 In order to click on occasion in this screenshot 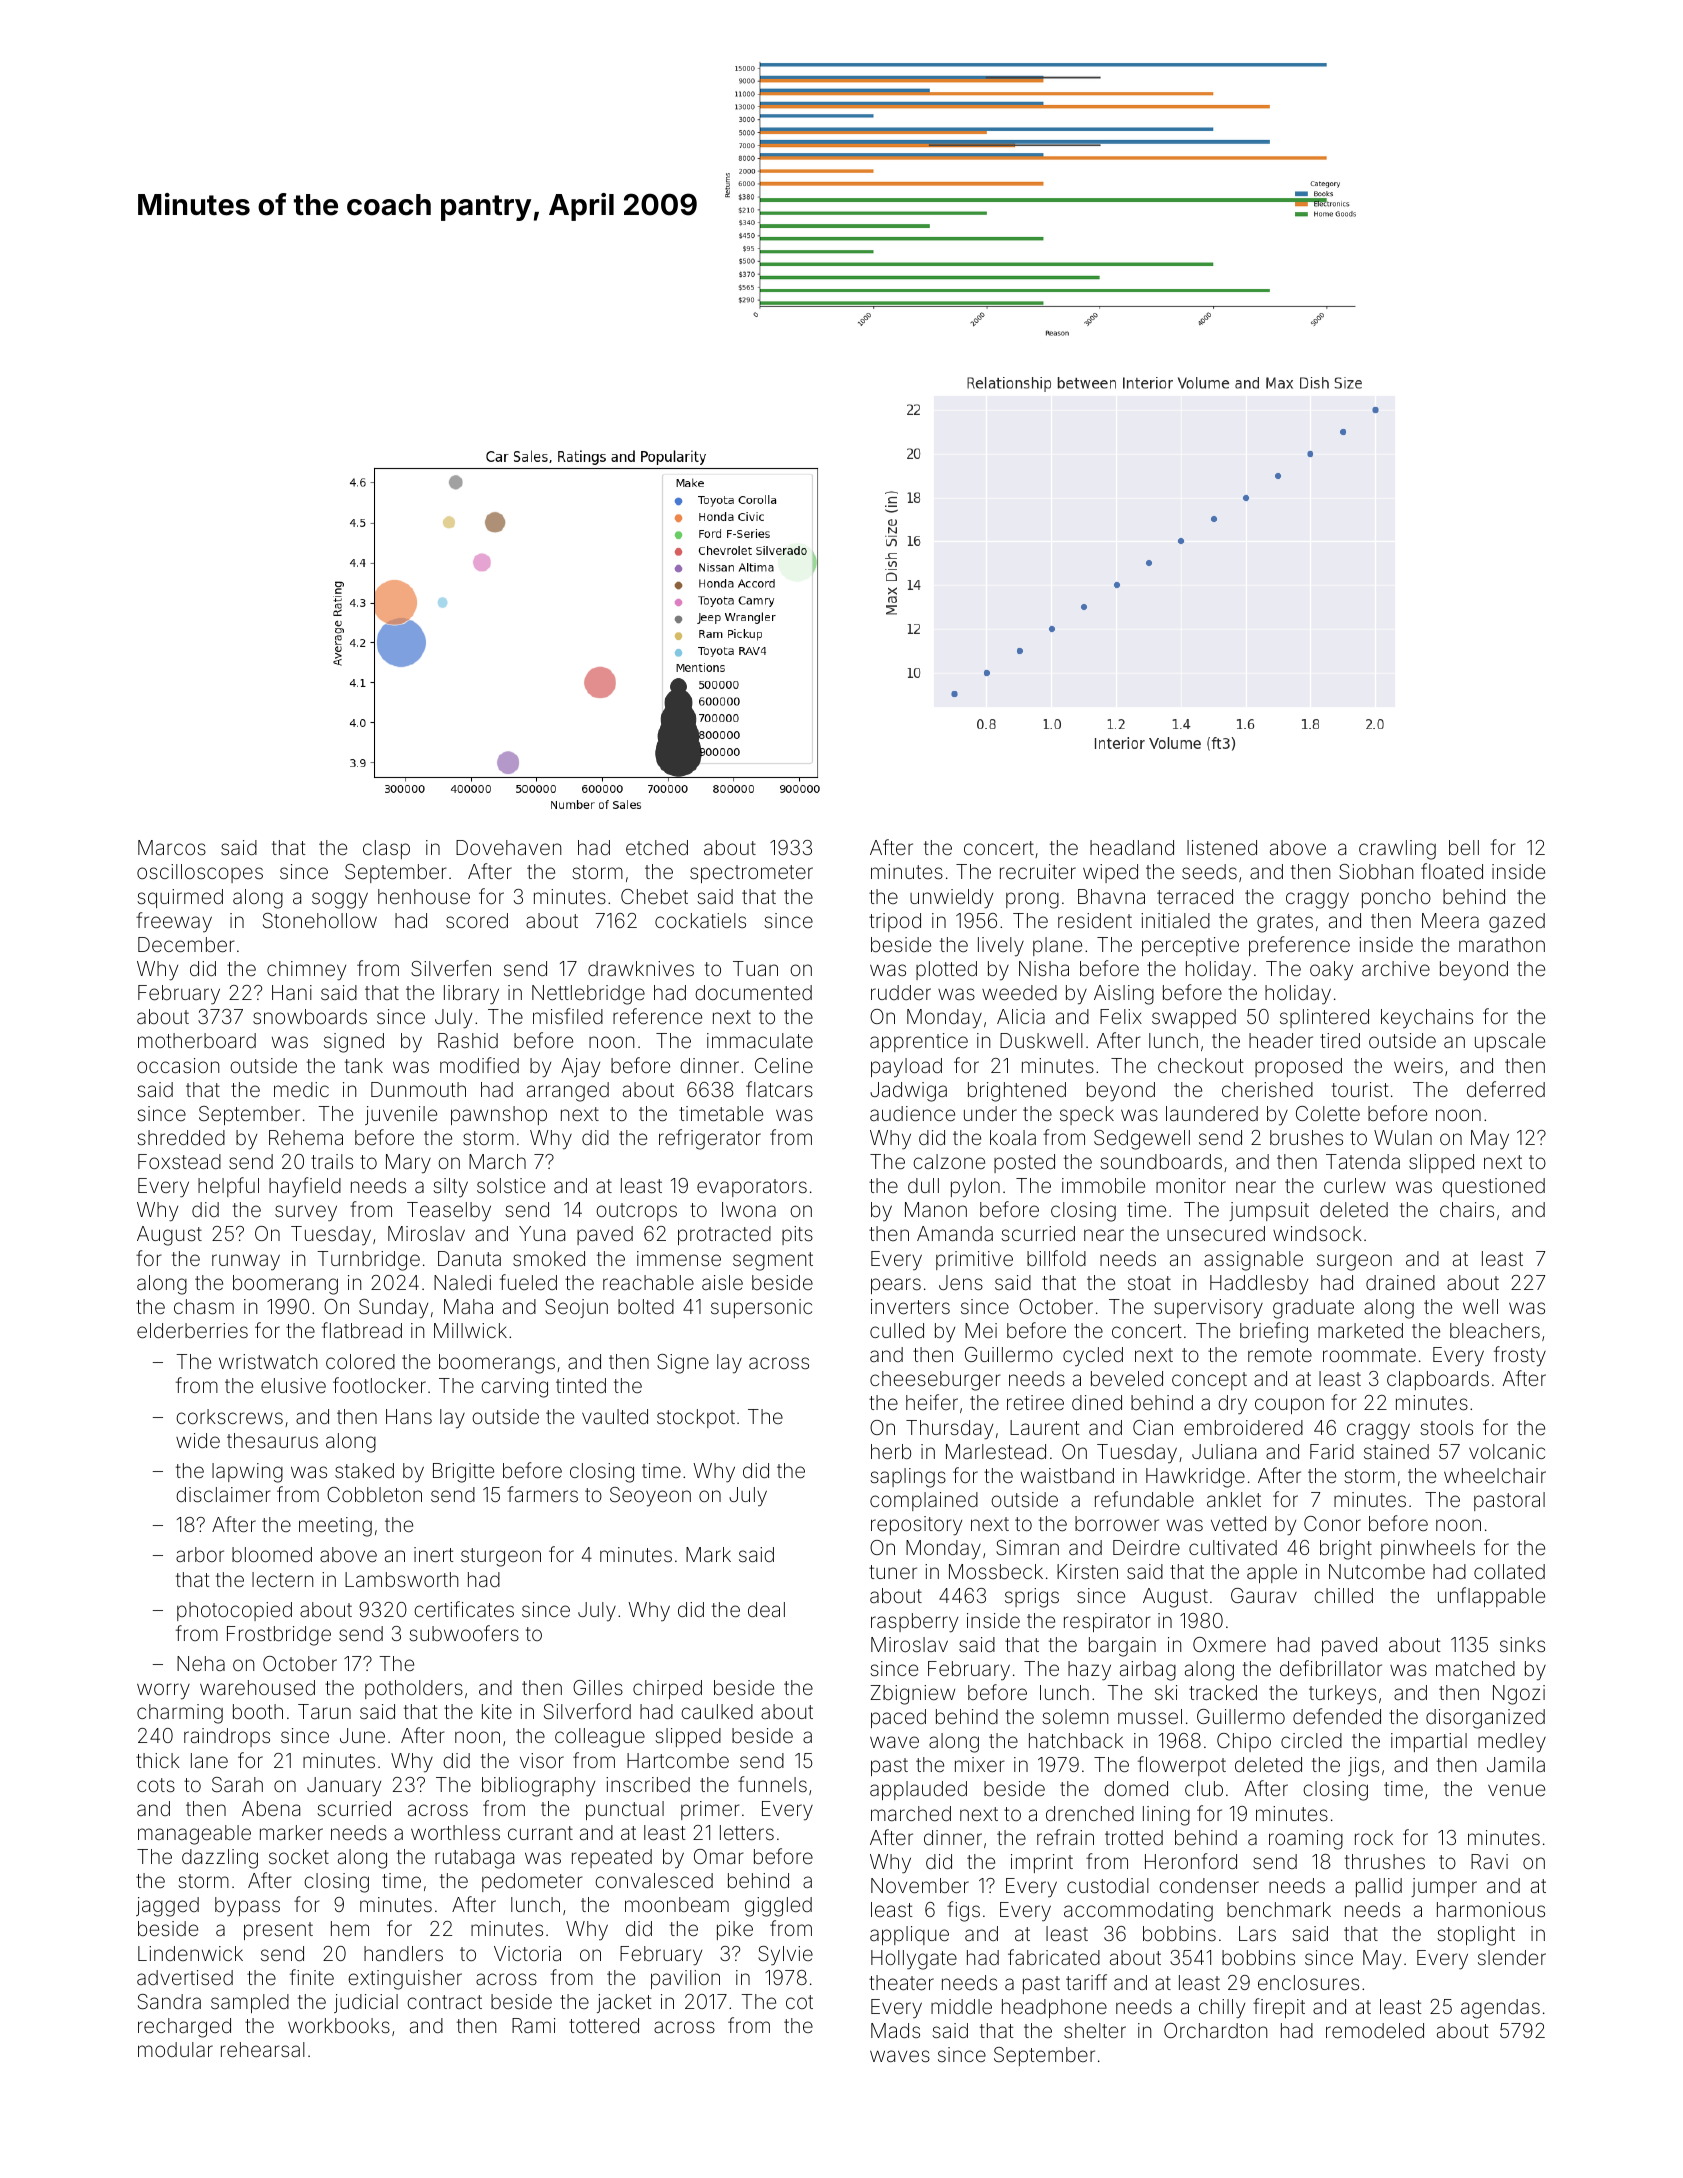, I will do `click(178, 1065)`.
